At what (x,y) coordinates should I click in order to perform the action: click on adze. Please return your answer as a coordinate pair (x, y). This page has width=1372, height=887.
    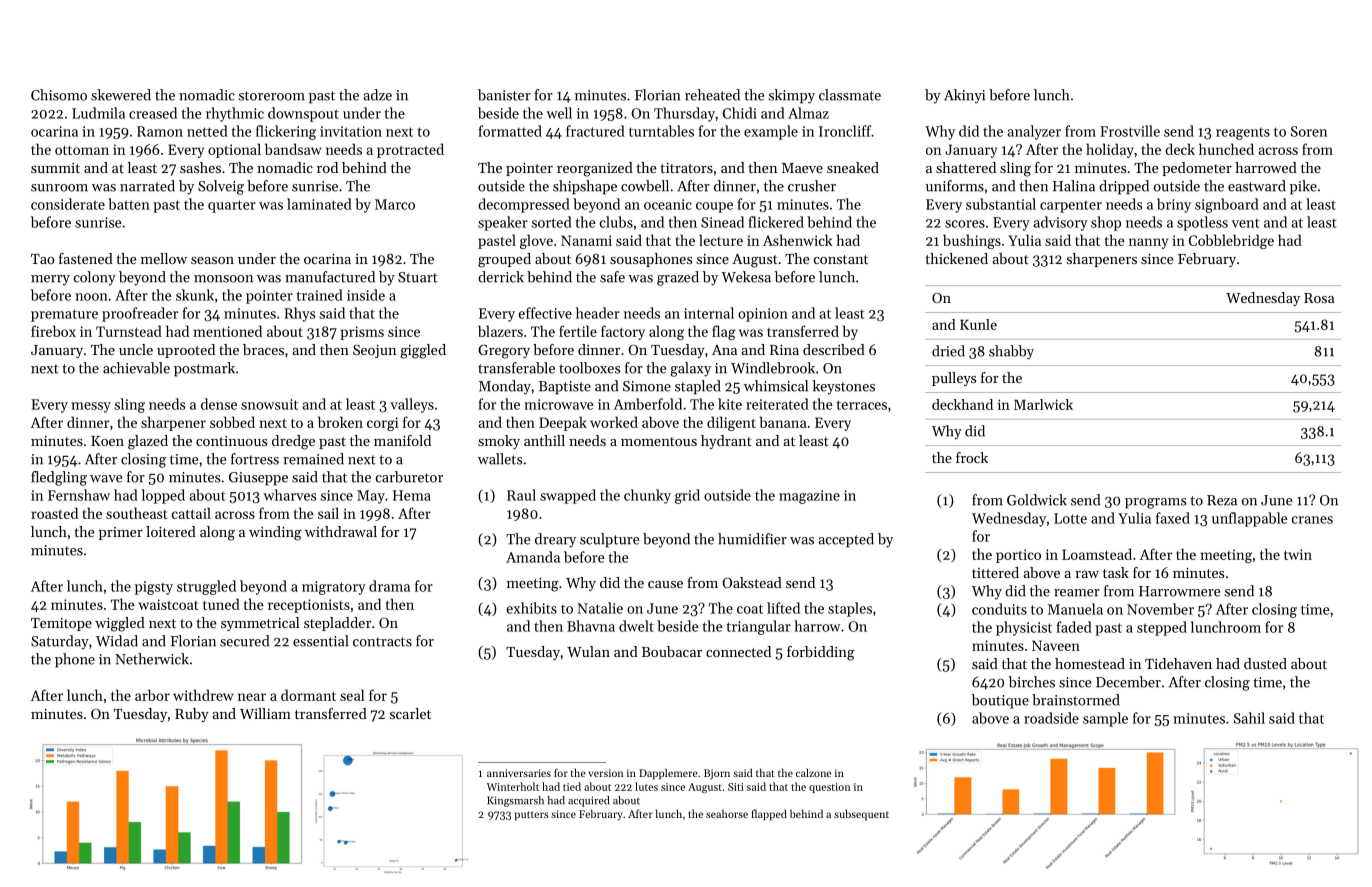
    Looking at the image, I should click on (377, 95).
